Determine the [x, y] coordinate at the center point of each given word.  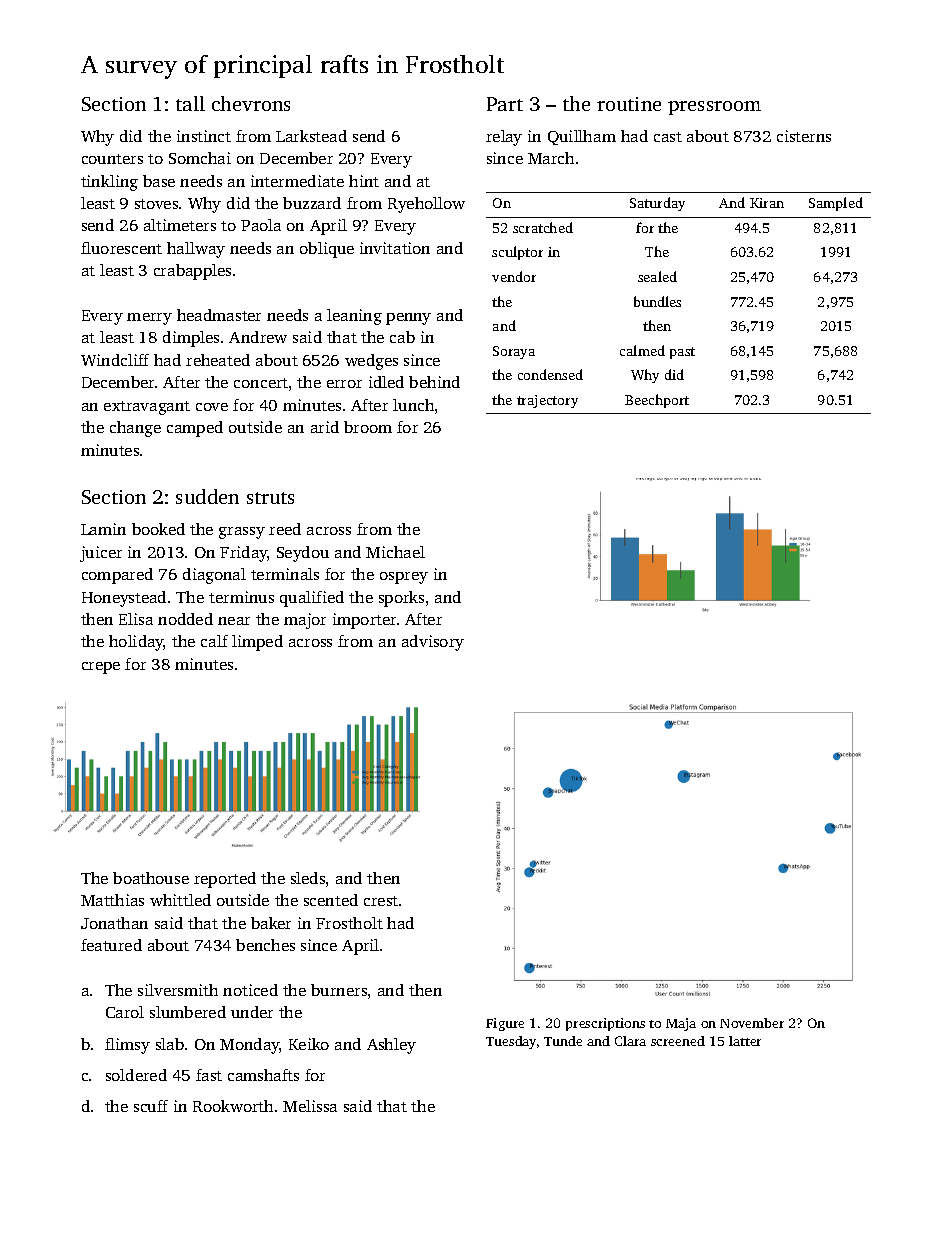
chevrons [251, 103]
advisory [433, 643]
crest [381, 901]
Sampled [836, 204]
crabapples [192, 272]
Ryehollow [426, 205]
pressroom [714, 108]
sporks [401, 599]
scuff [151, 1106]
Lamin [103, 529]
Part [505, 104]
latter [745, 1041]
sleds [308, 878]
